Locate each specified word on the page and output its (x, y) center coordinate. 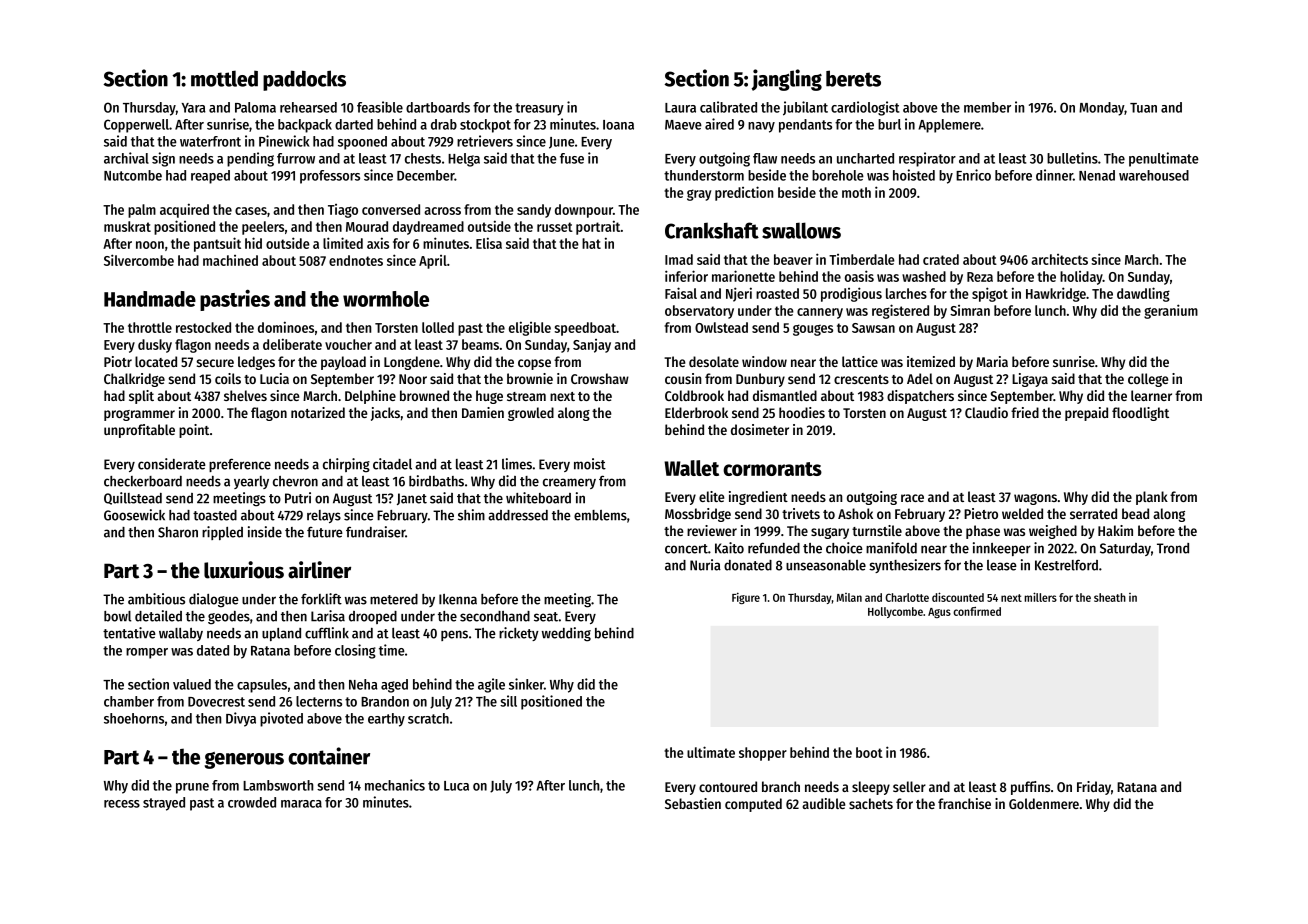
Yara (194, 108)
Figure (746, 598)
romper (147, 653)
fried (1025, 412)
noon (150, 245)
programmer (139, 415)
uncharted (865, 158)
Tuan (1143, 108)
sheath (1110, 597)
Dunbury (760, 380)
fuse (572, 158)
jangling (786, 80)
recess (122, 804)
